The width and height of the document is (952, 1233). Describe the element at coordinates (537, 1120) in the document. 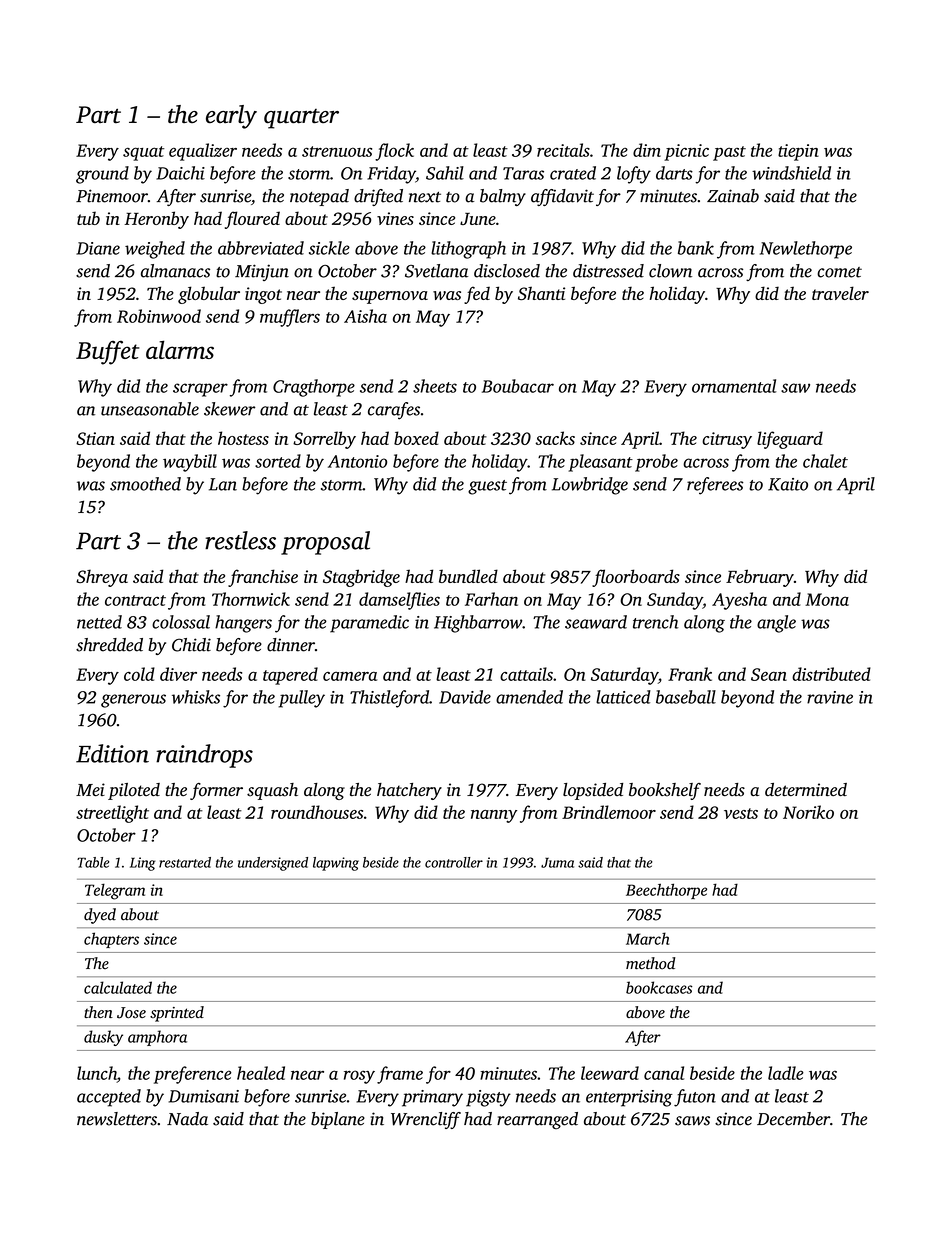

I see `rearranged` at that location.
